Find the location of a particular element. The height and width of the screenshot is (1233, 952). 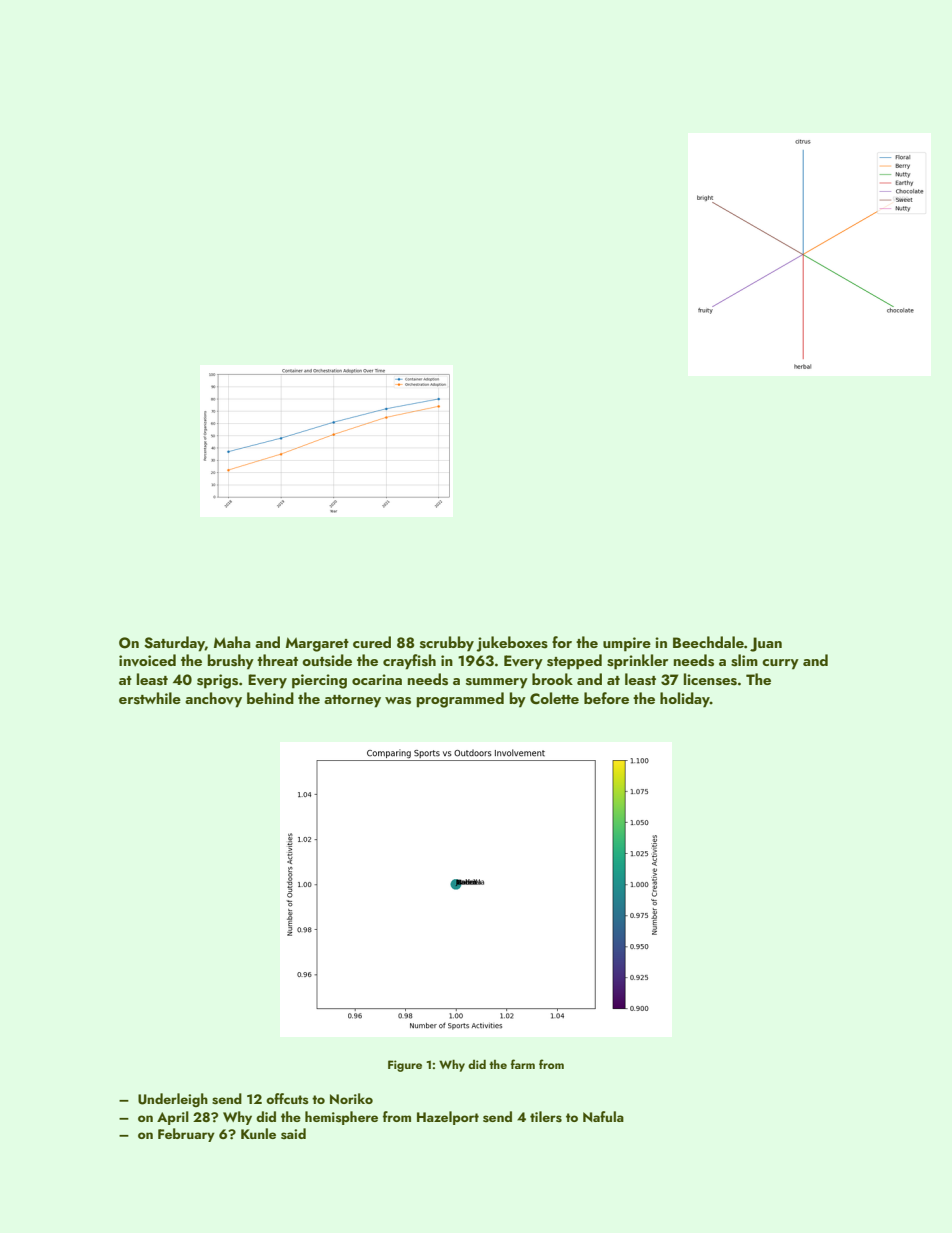

anchovy is located at coordinates (213, 700).
